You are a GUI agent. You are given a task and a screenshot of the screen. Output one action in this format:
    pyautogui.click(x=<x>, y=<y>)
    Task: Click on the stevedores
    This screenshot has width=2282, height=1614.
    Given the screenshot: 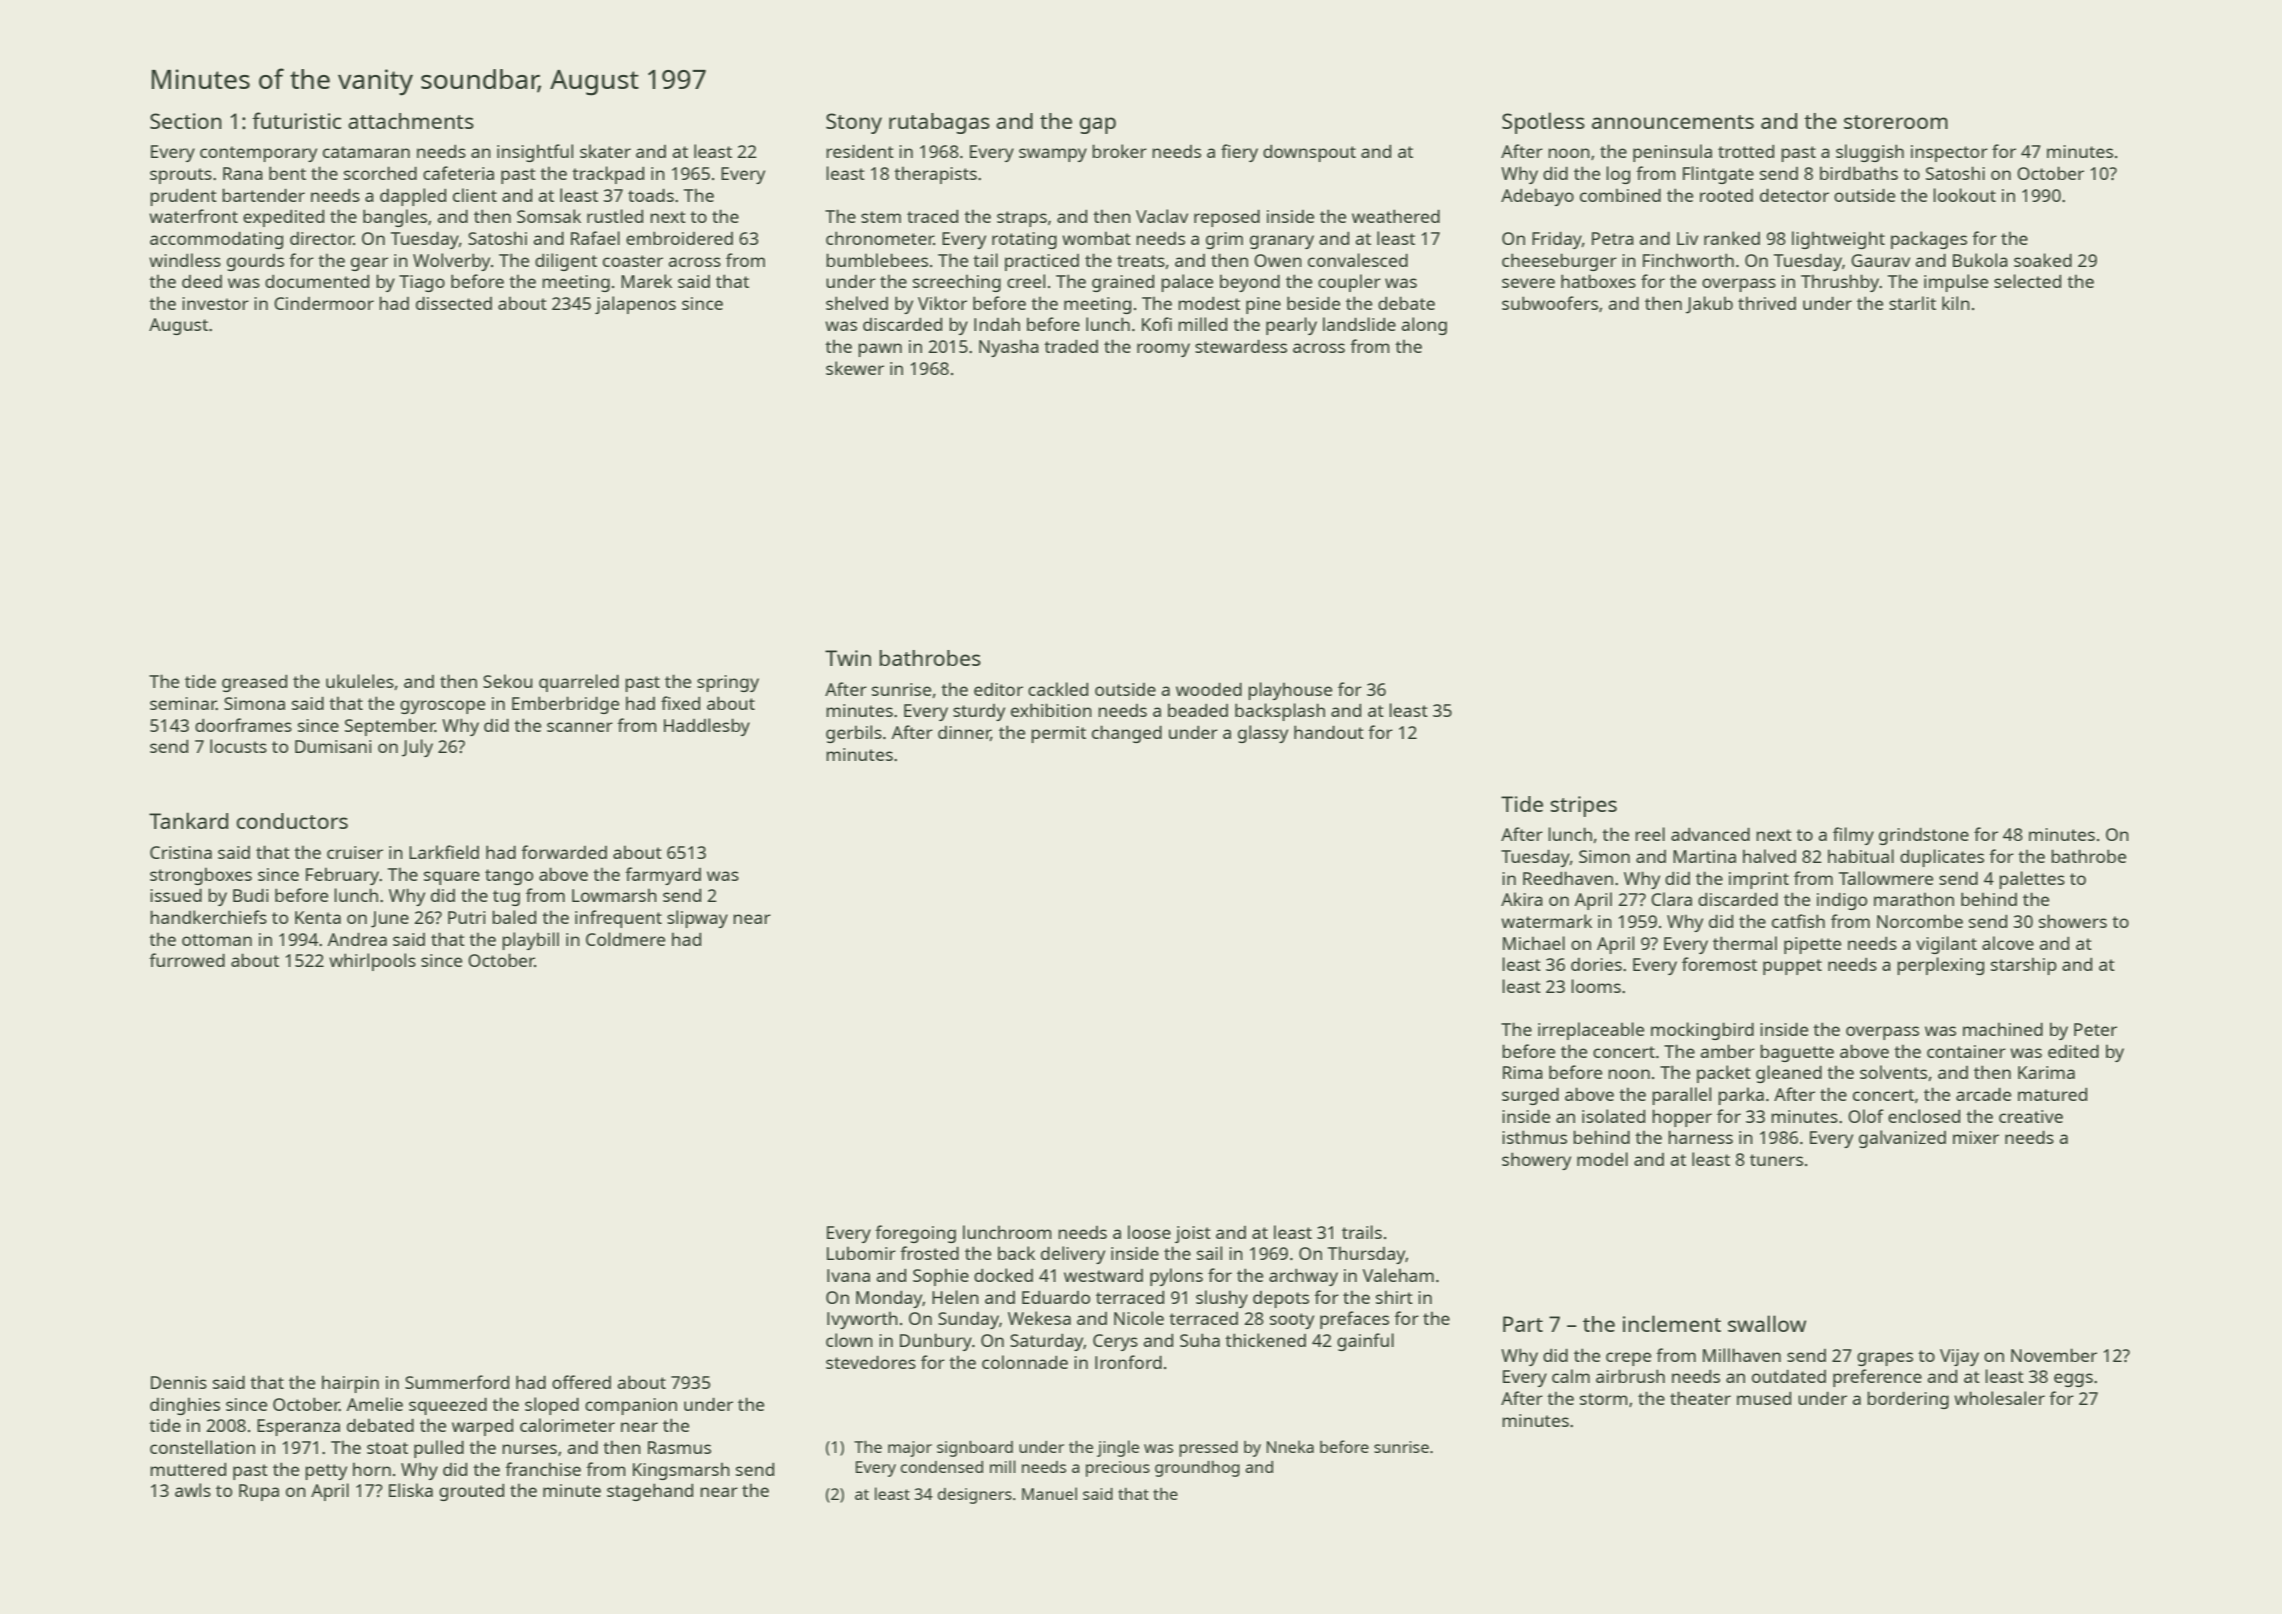 What is the action you would take?
    pyautogui.click(x=871, y=1362)
